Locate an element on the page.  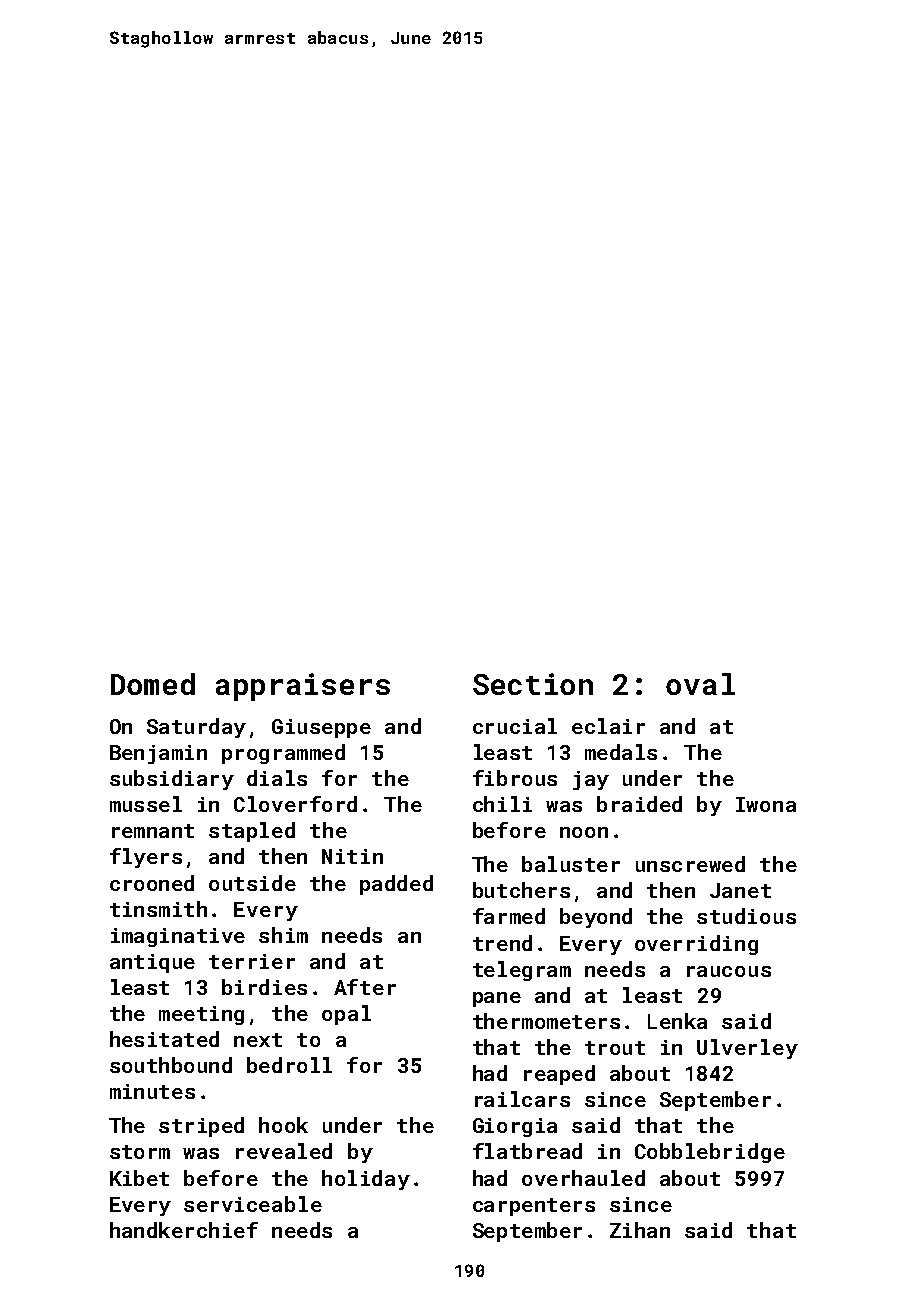
baluster is located at coordinates (571, 864).
